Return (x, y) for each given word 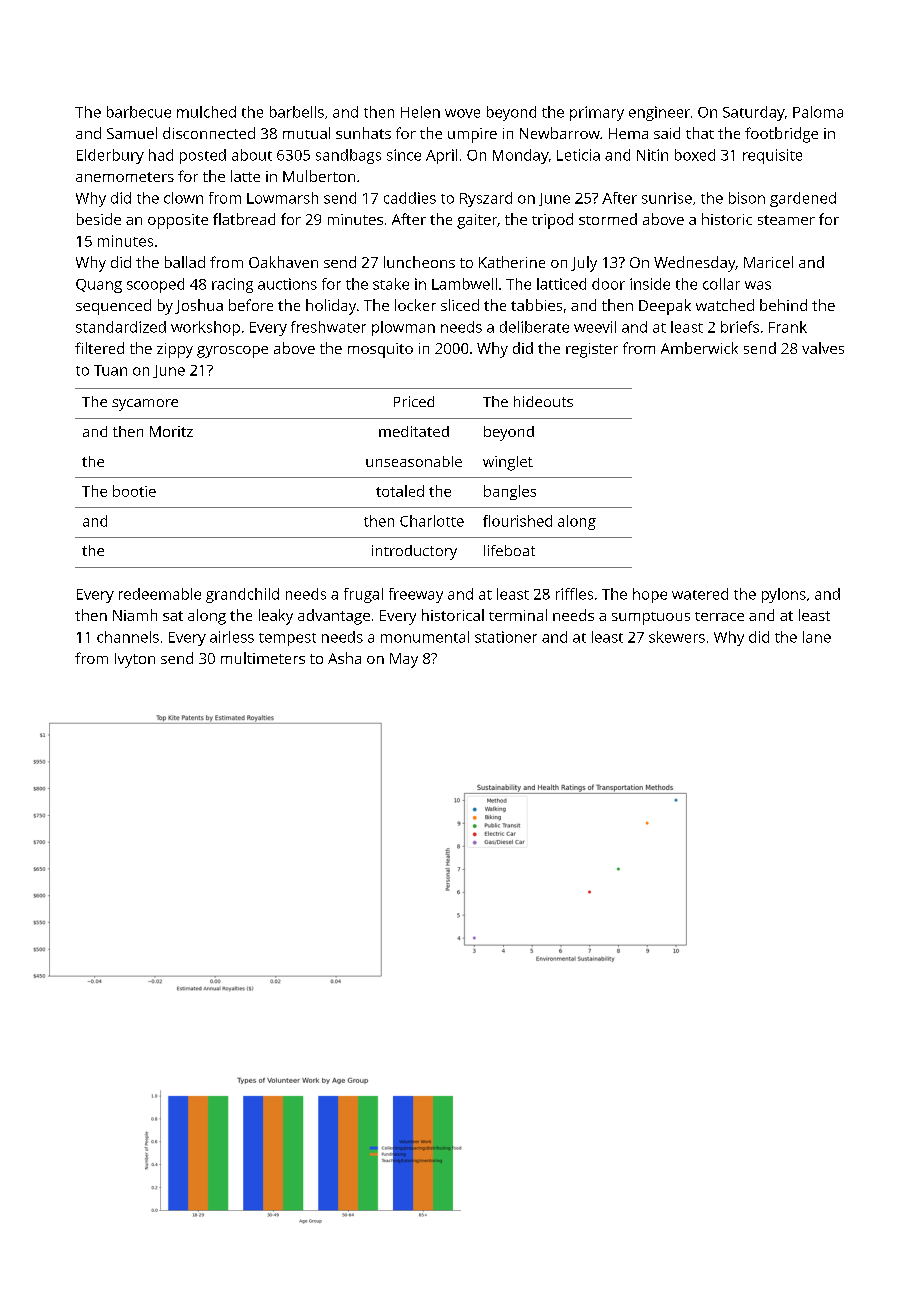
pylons (784, 595)
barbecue (139, 112)
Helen (420, 112)
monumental (425, 637)
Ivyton (135, 660)
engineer (659, 113)
